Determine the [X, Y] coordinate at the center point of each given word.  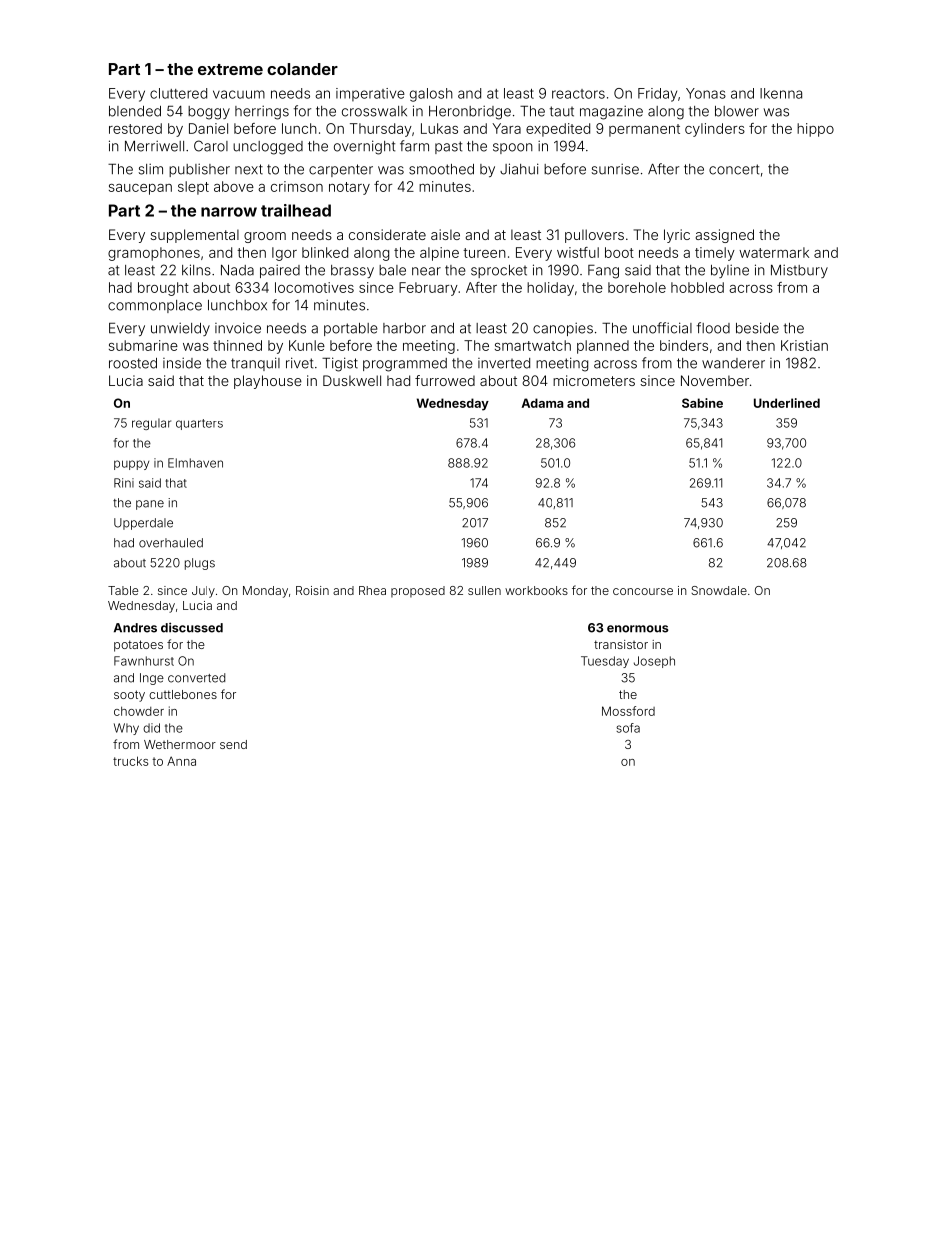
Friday [657, 95]
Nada [237, 270]
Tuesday [605, 662]
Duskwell [352, 380]
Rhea [372, 590]
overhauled [171, 543]
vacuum [239, 94]
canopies [563, 329]
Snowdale [719, 590]
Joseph [654, 662]
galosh [431, 95]
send [233, 744]
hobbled [697, 287]
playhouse [268, 382]
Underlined [787, 403]
